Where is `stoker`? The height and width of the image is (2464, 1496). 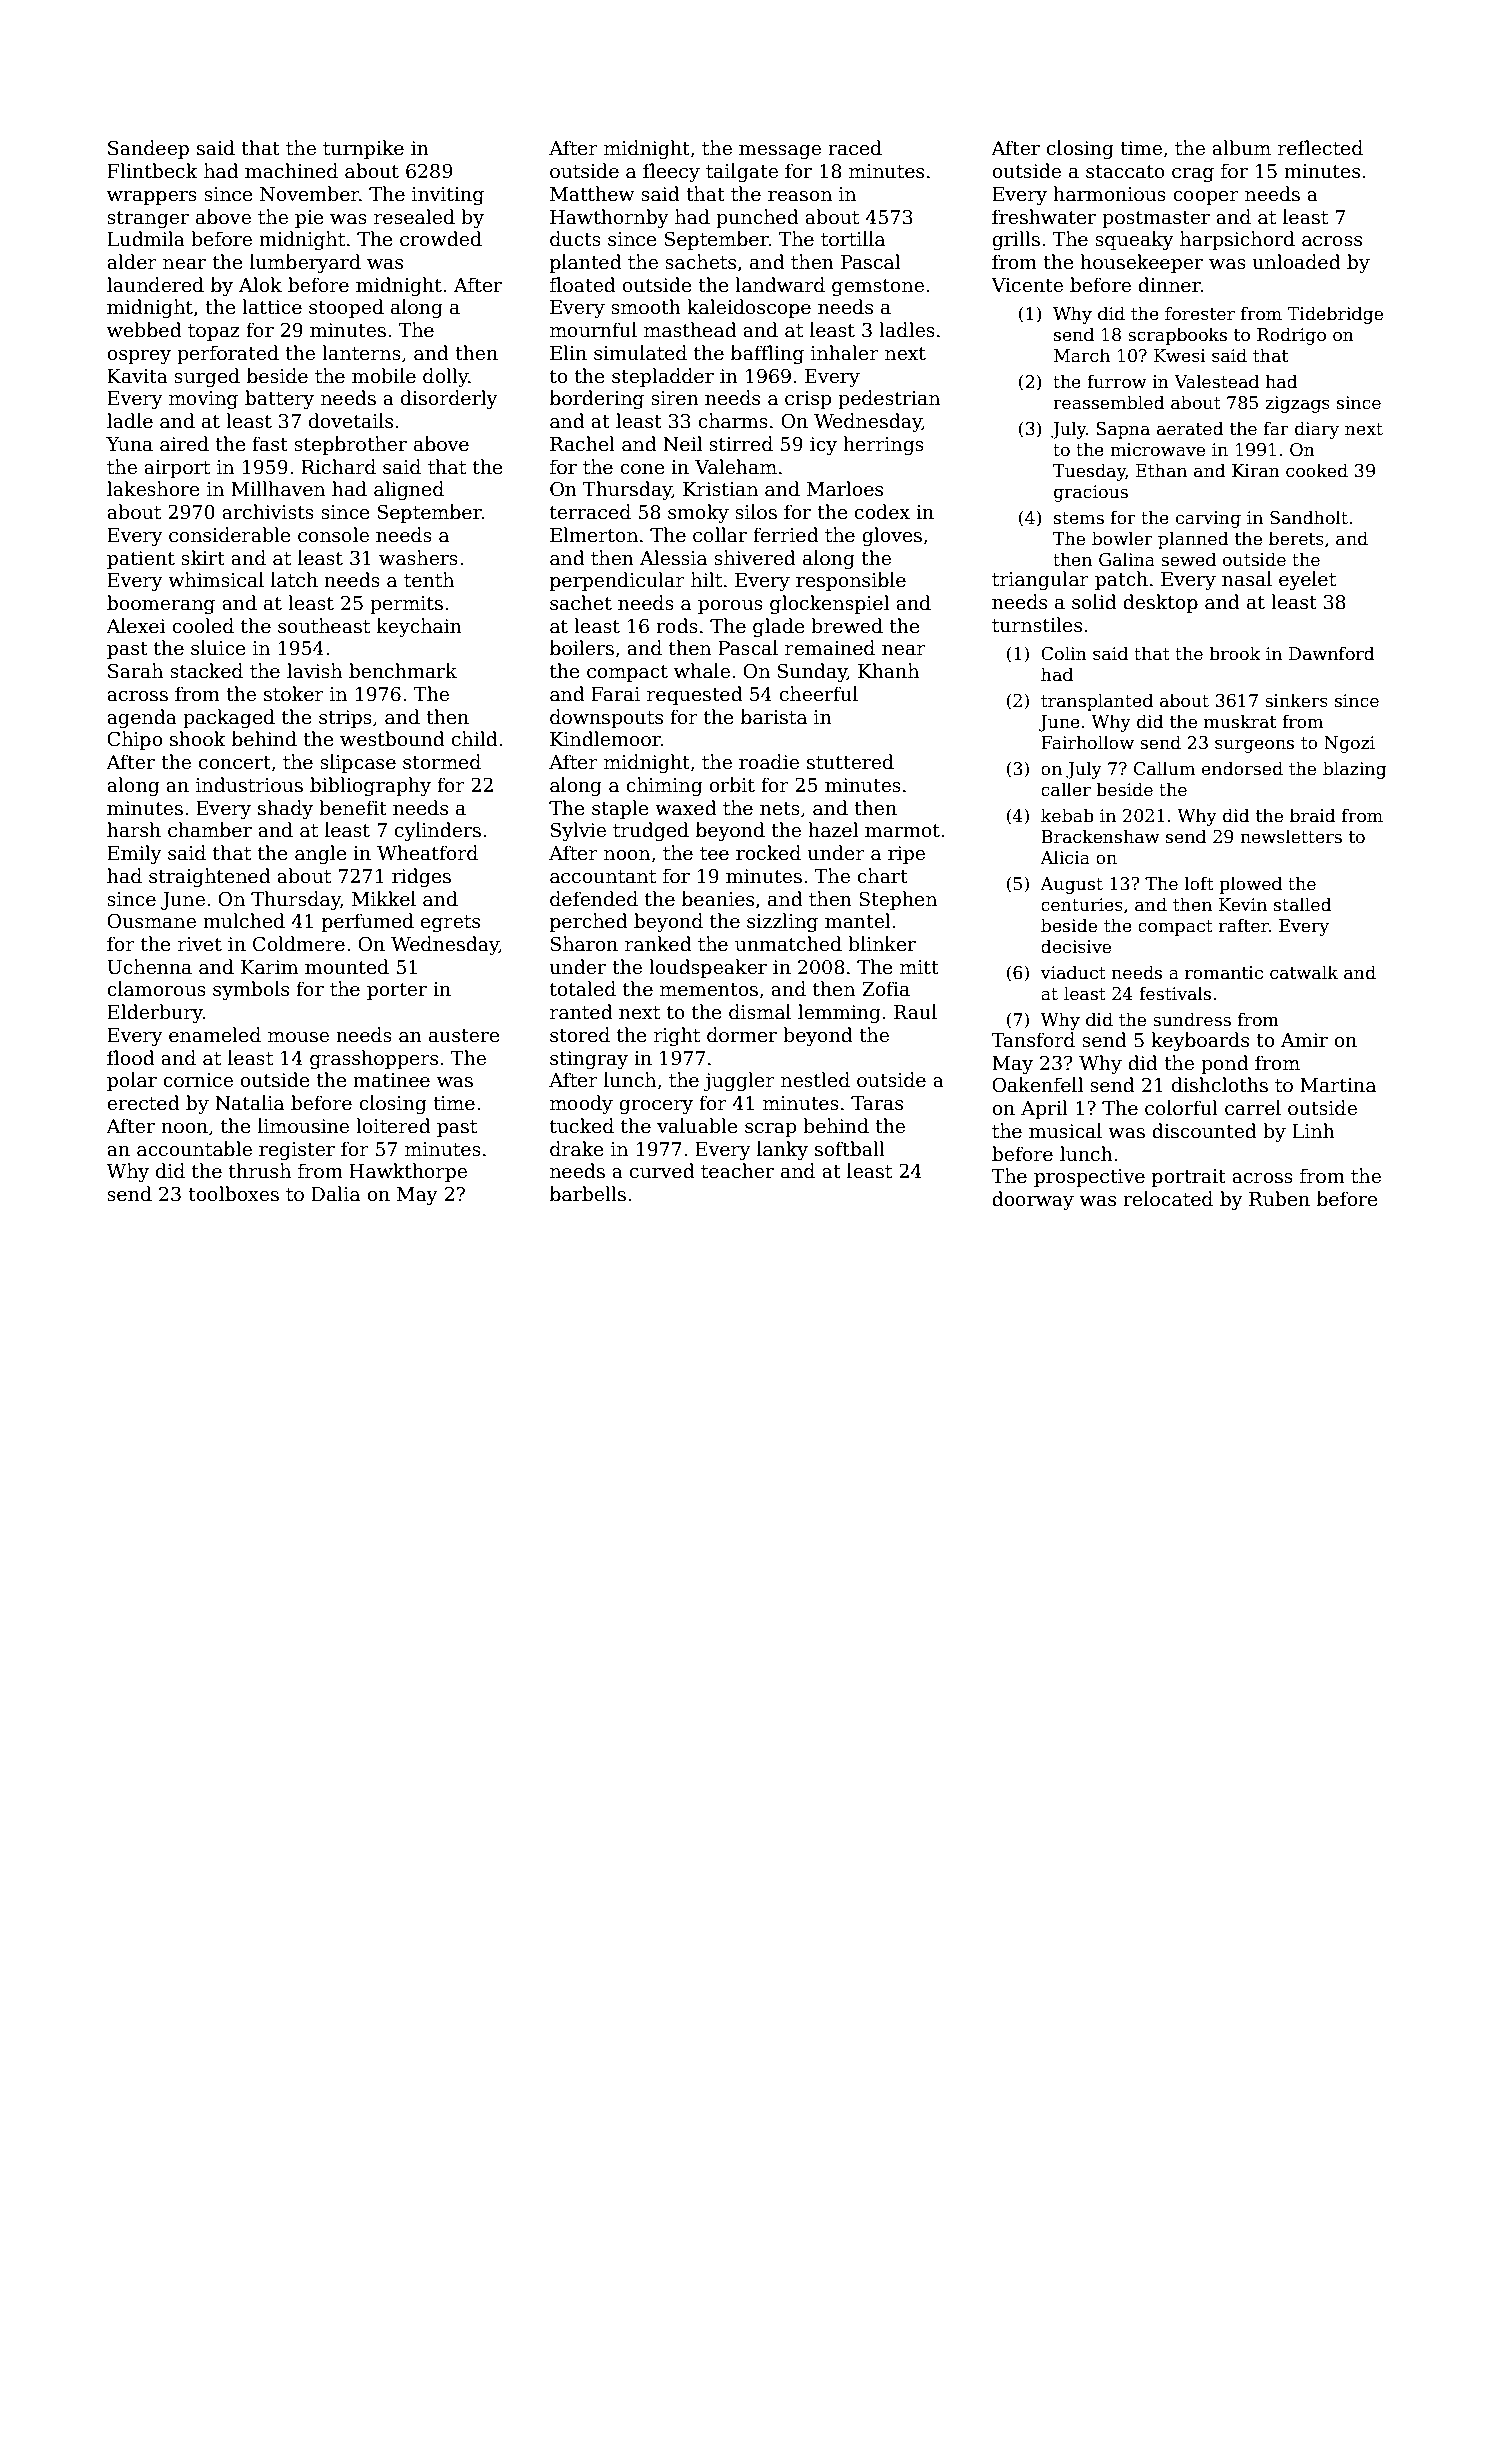
stoker is located at coordinates (294, 694).
